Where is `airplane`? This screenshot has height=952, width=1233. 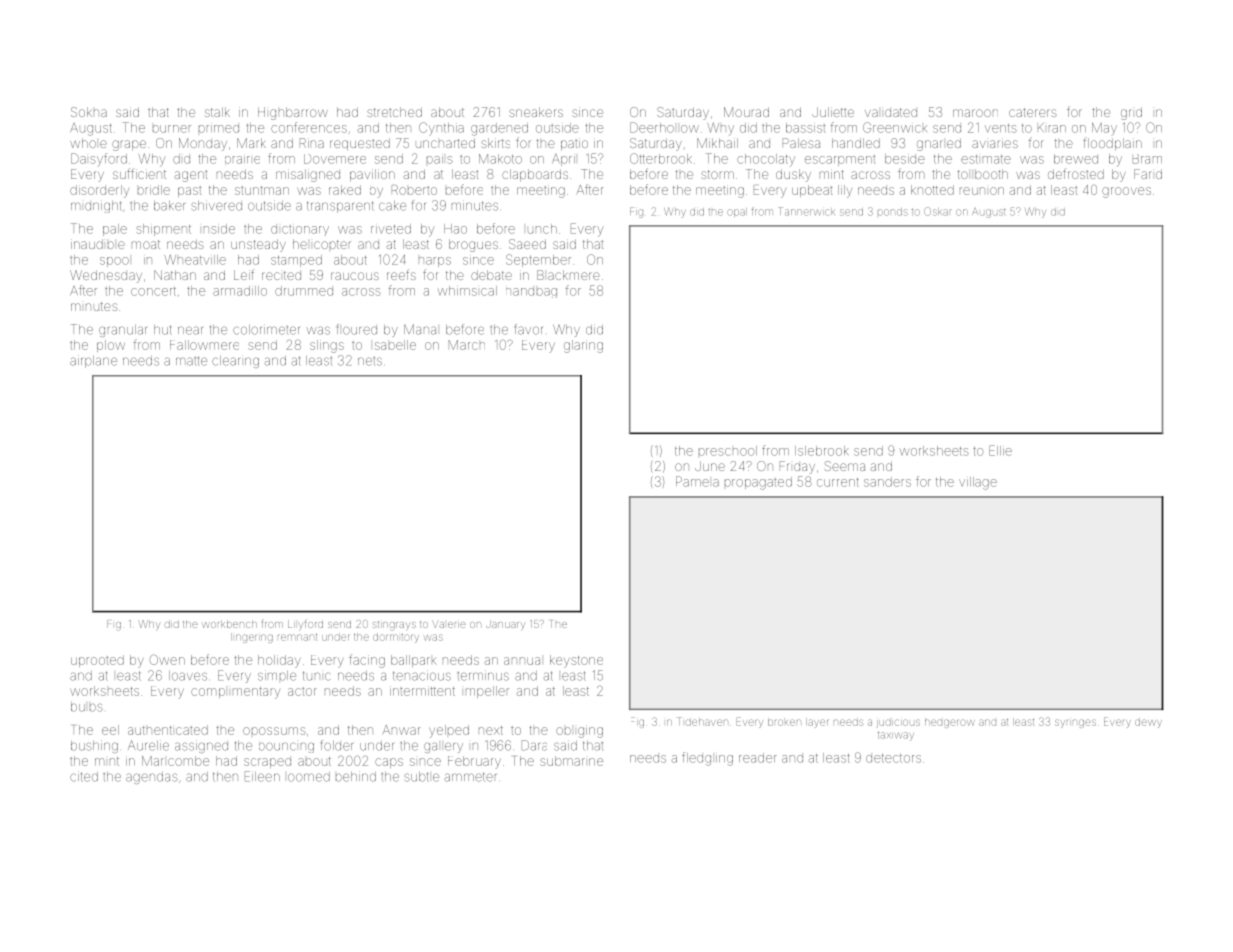 airplane is located at coordinates (93, 361).
